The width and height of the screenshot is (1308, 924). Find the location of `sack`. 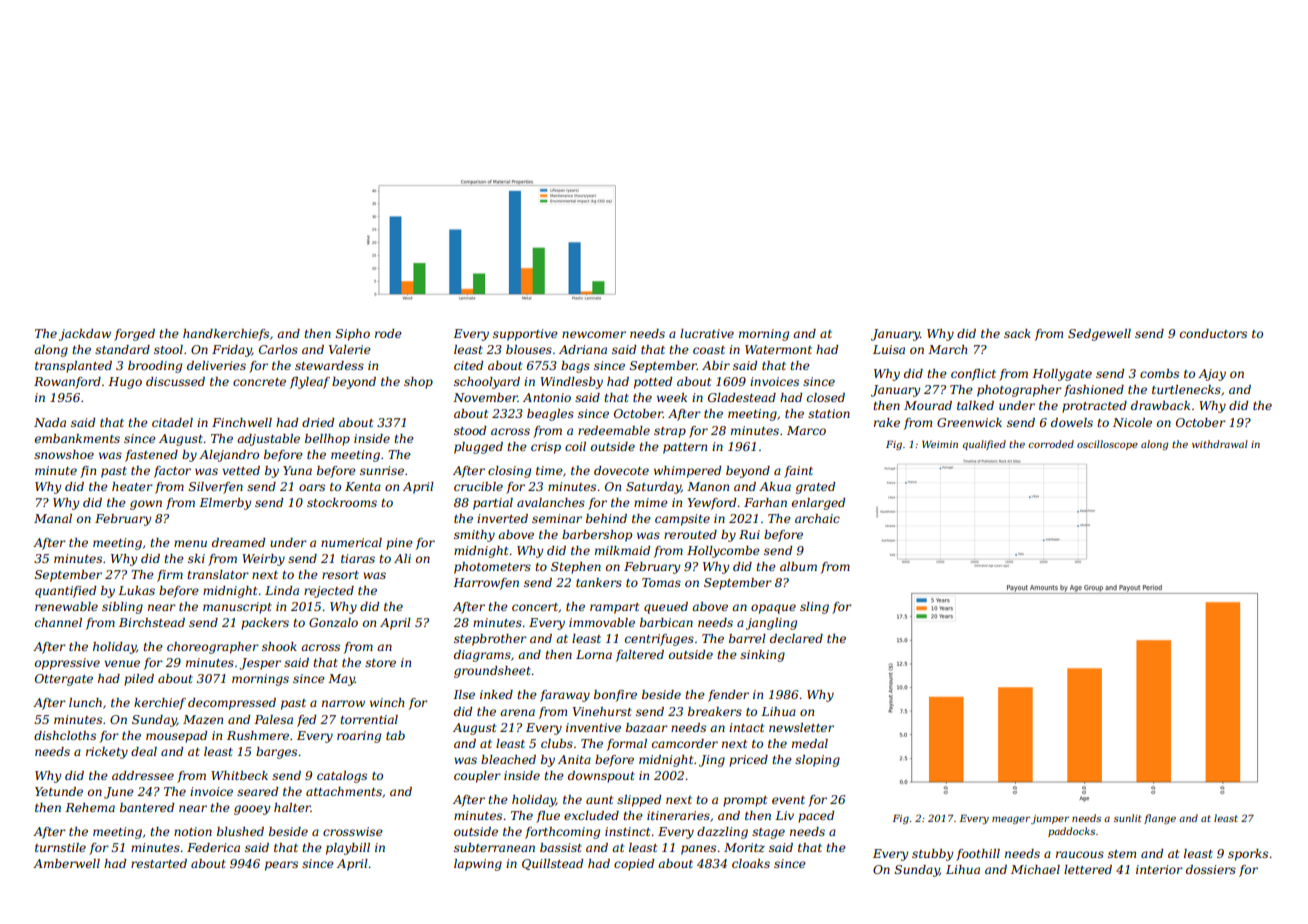

sack is located at coordinates (1017, 333).
